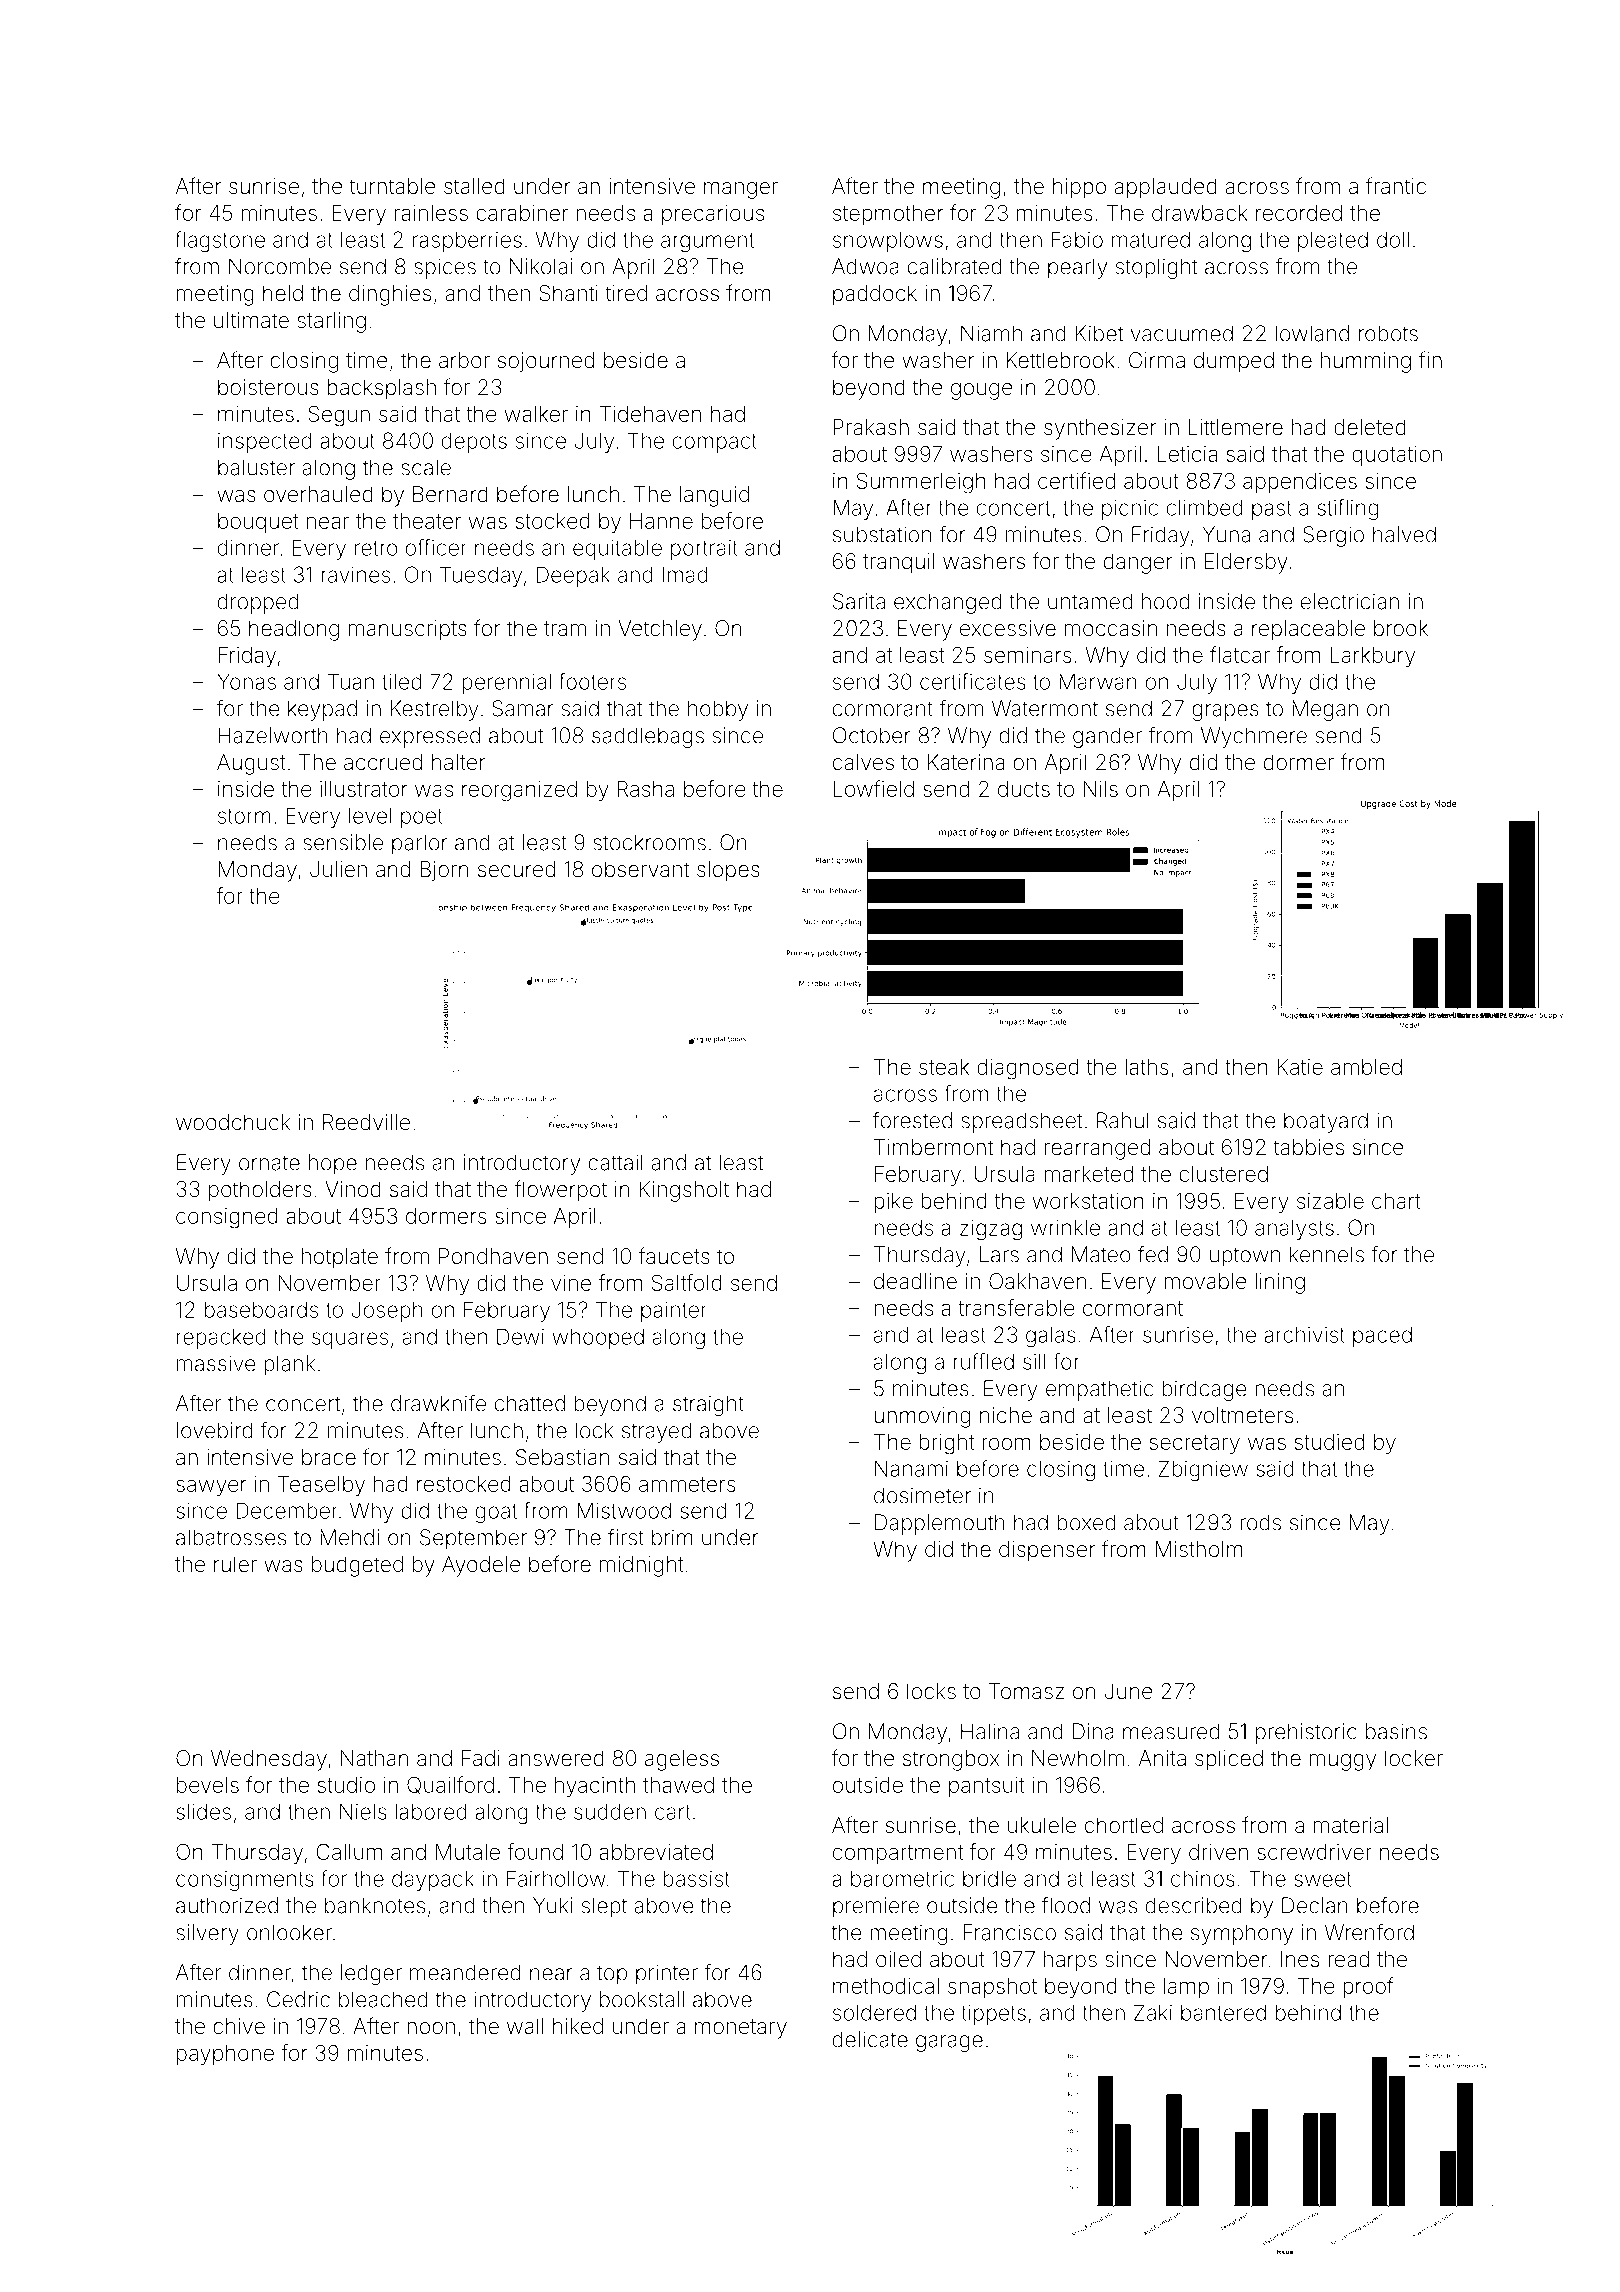 The height and width of the screenshot is (2292, 1620). What do you see at coordinates (1223, 2012) in the screenshot?
I see `bantered` at bounding box center [1223, 2012].
